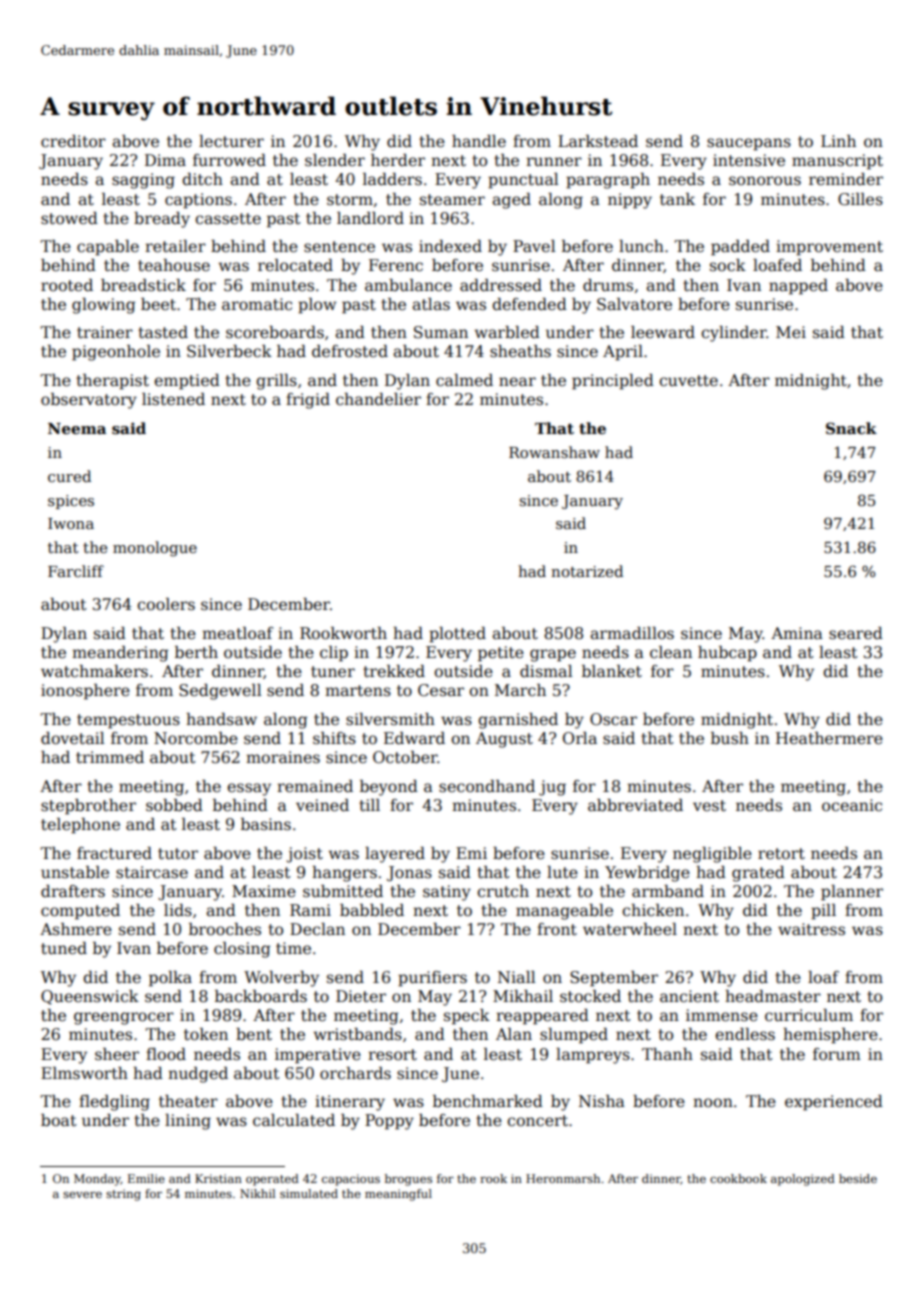 The height and width of the screenshot is (1308, 924). Describe the element at coordinates (728, 265) in the screenshot. I see `sock` at that location.
